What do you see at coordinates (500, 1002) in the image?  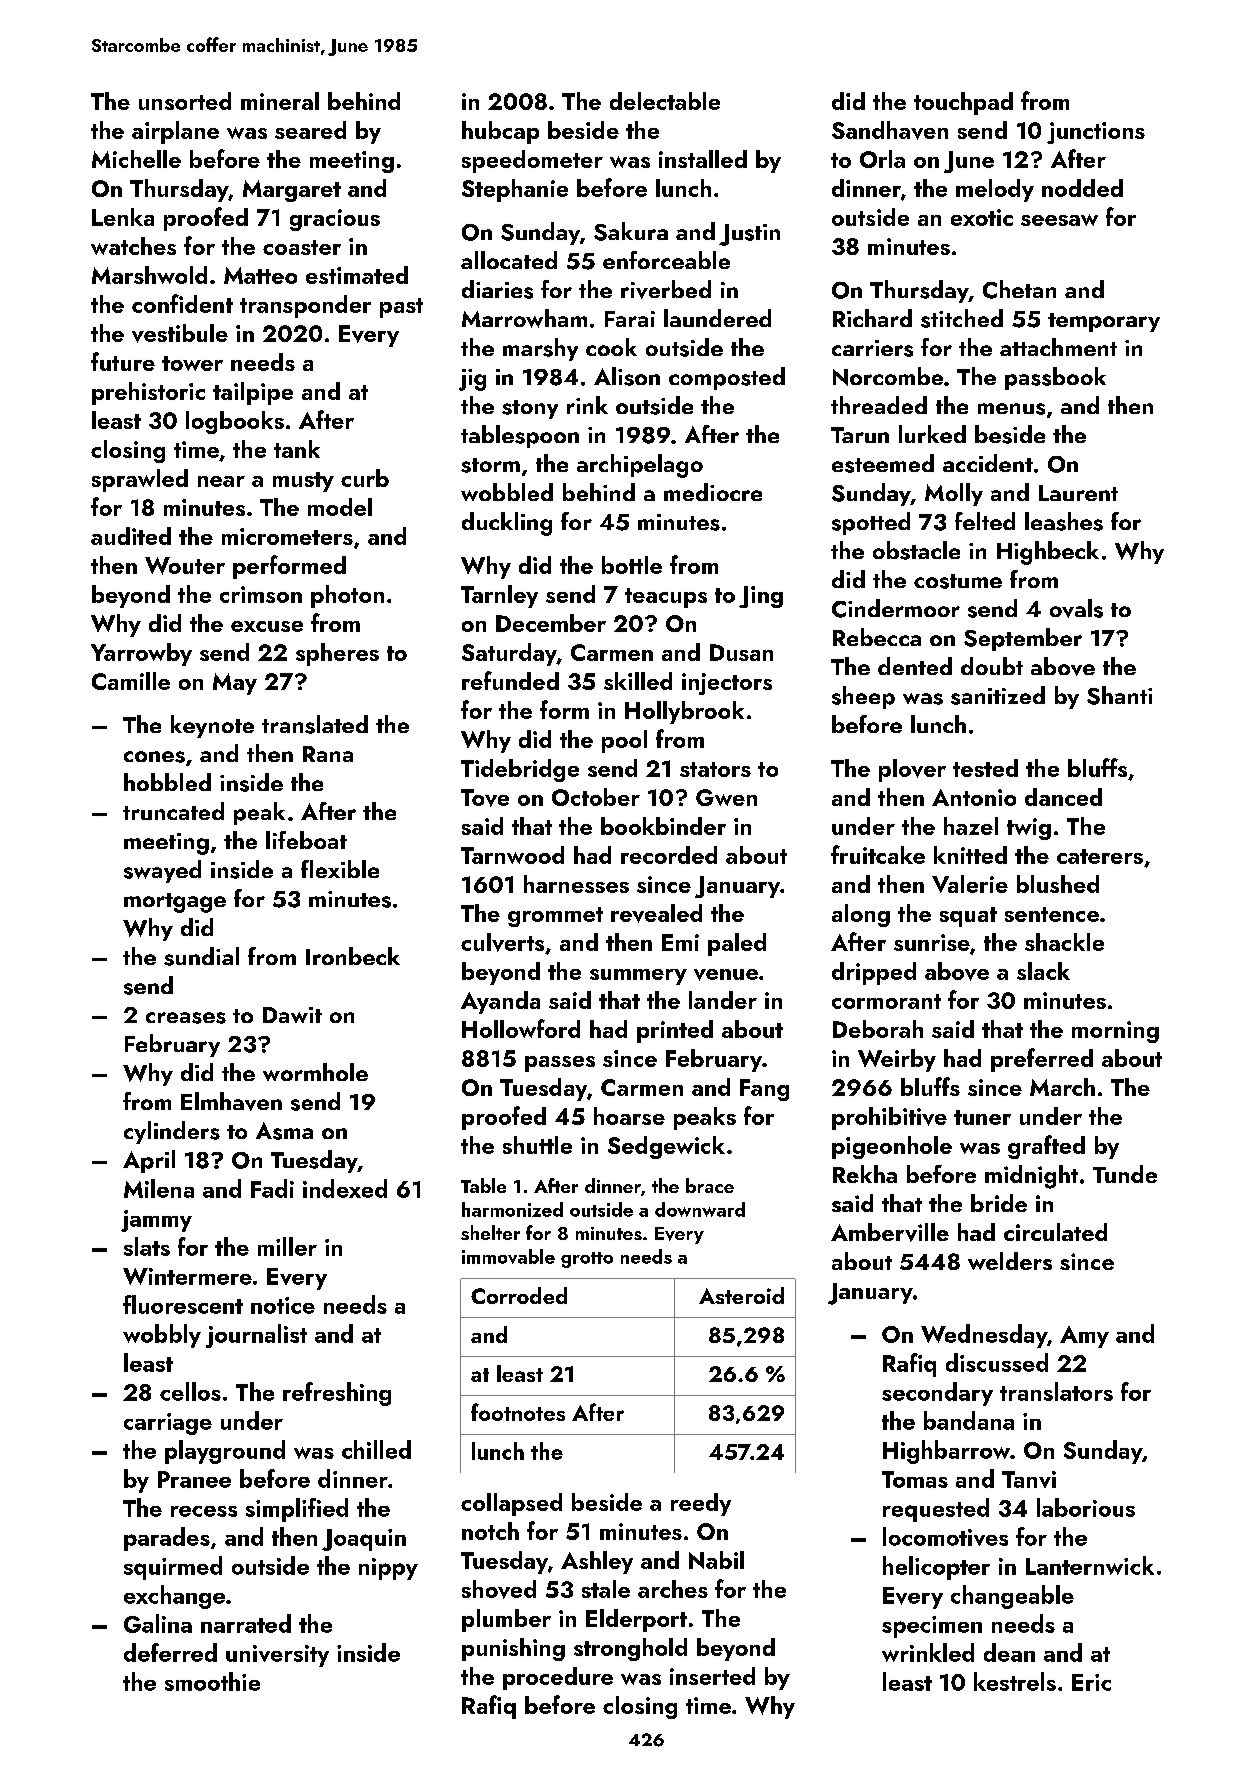 I see `Ayanda` at bounding box center [500, 1002].
